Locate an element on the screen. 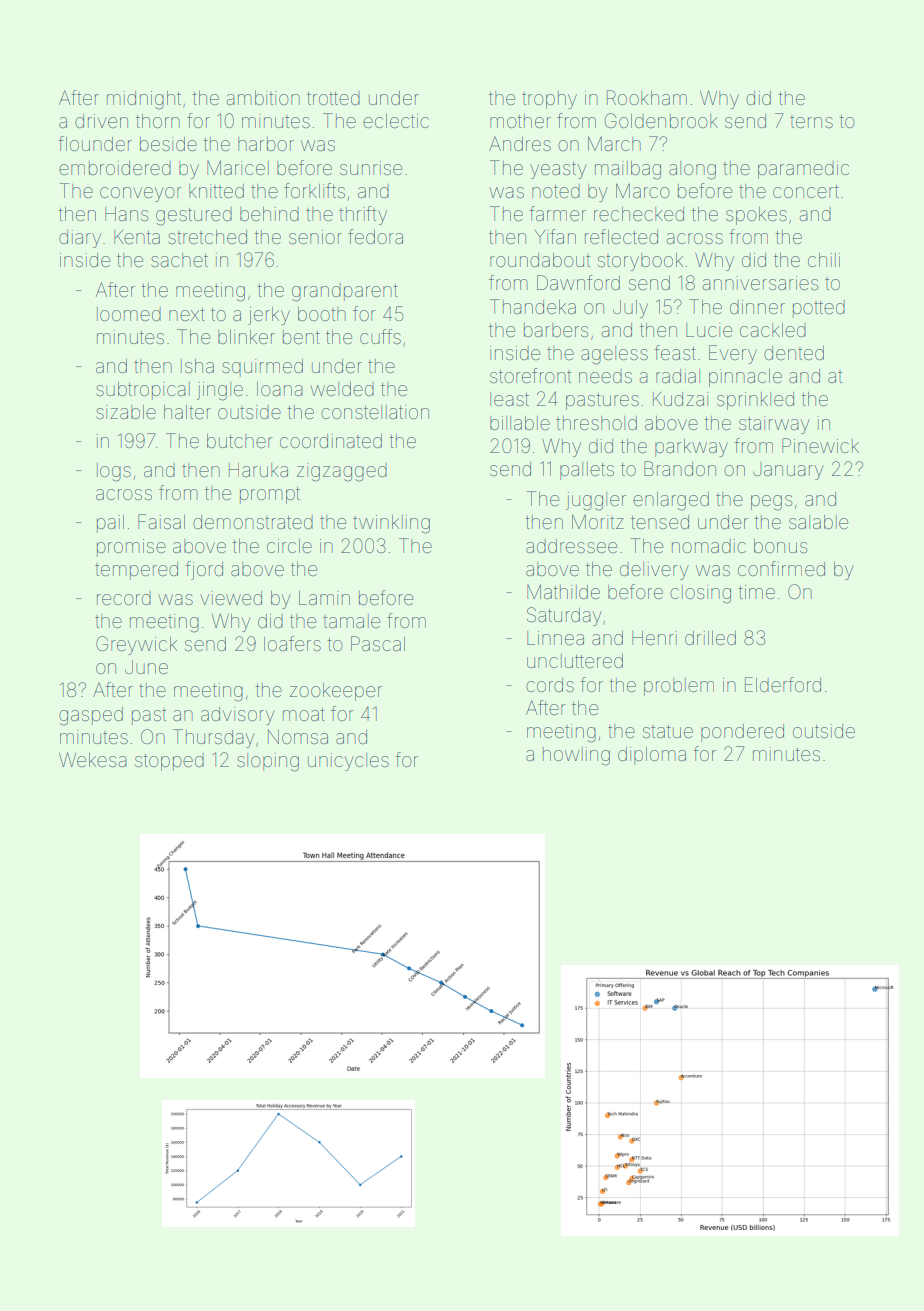  confirmed is located at coordinates (781, 568).
